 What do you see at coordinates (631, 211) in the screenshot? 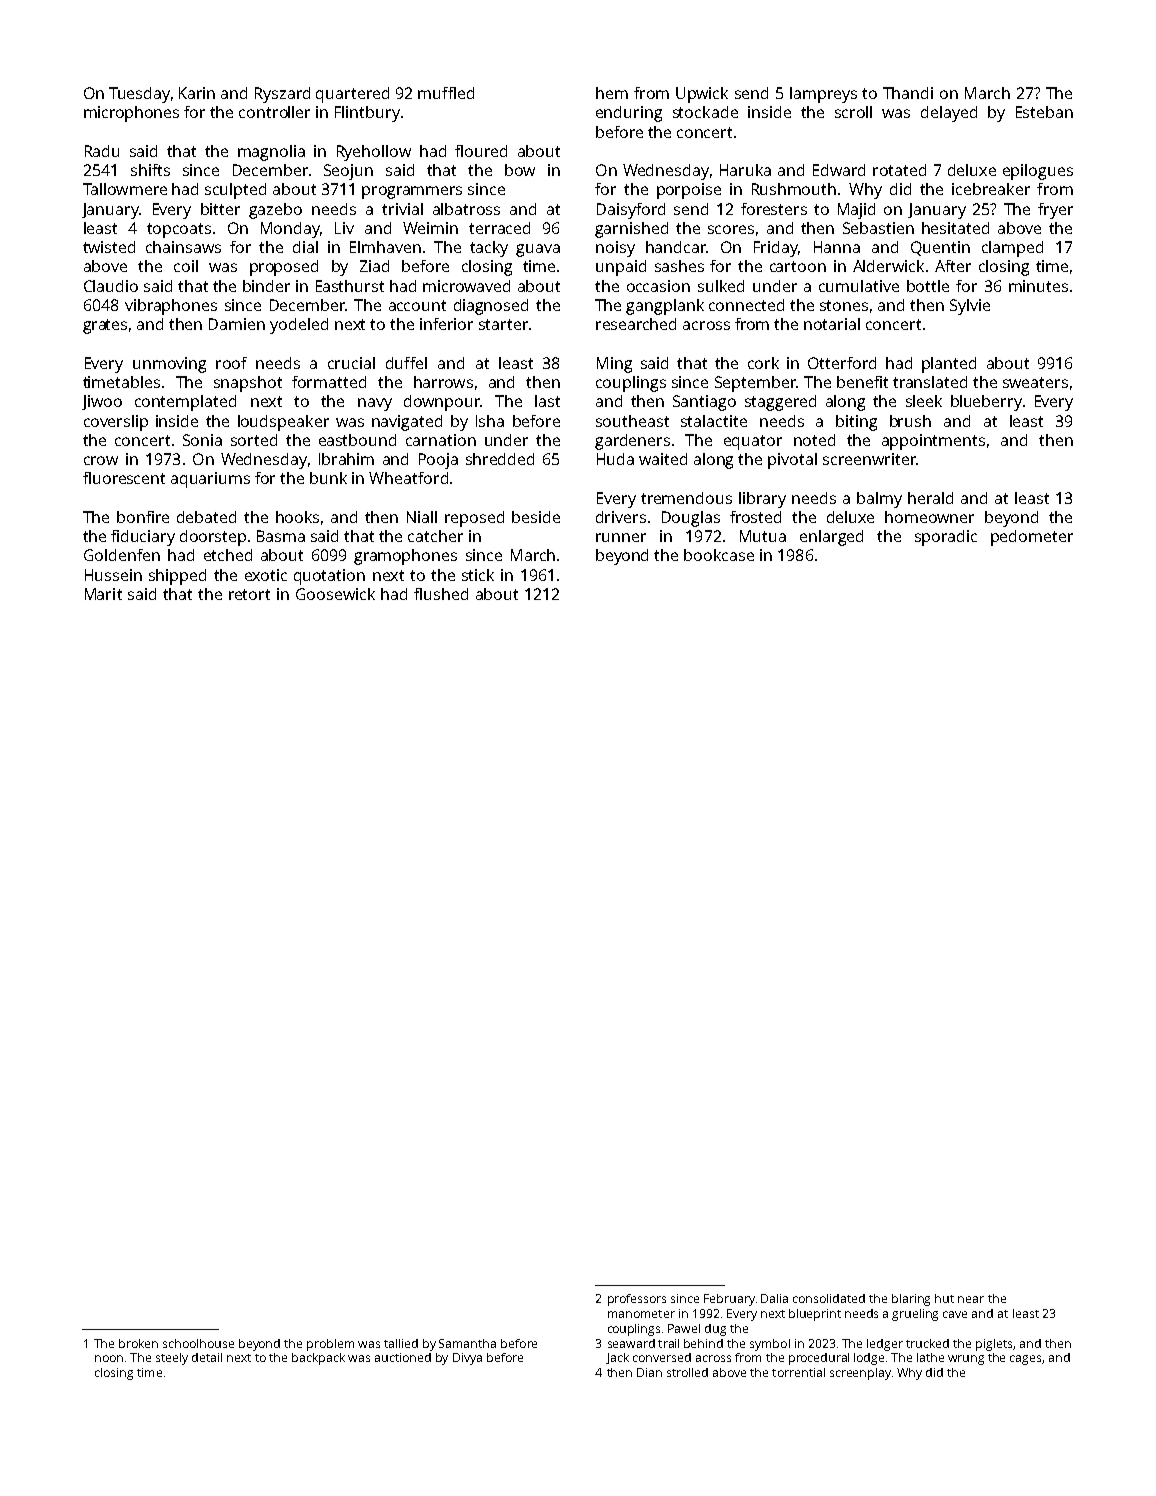
I see `Daisyford` at bounding box center [631, 211].
